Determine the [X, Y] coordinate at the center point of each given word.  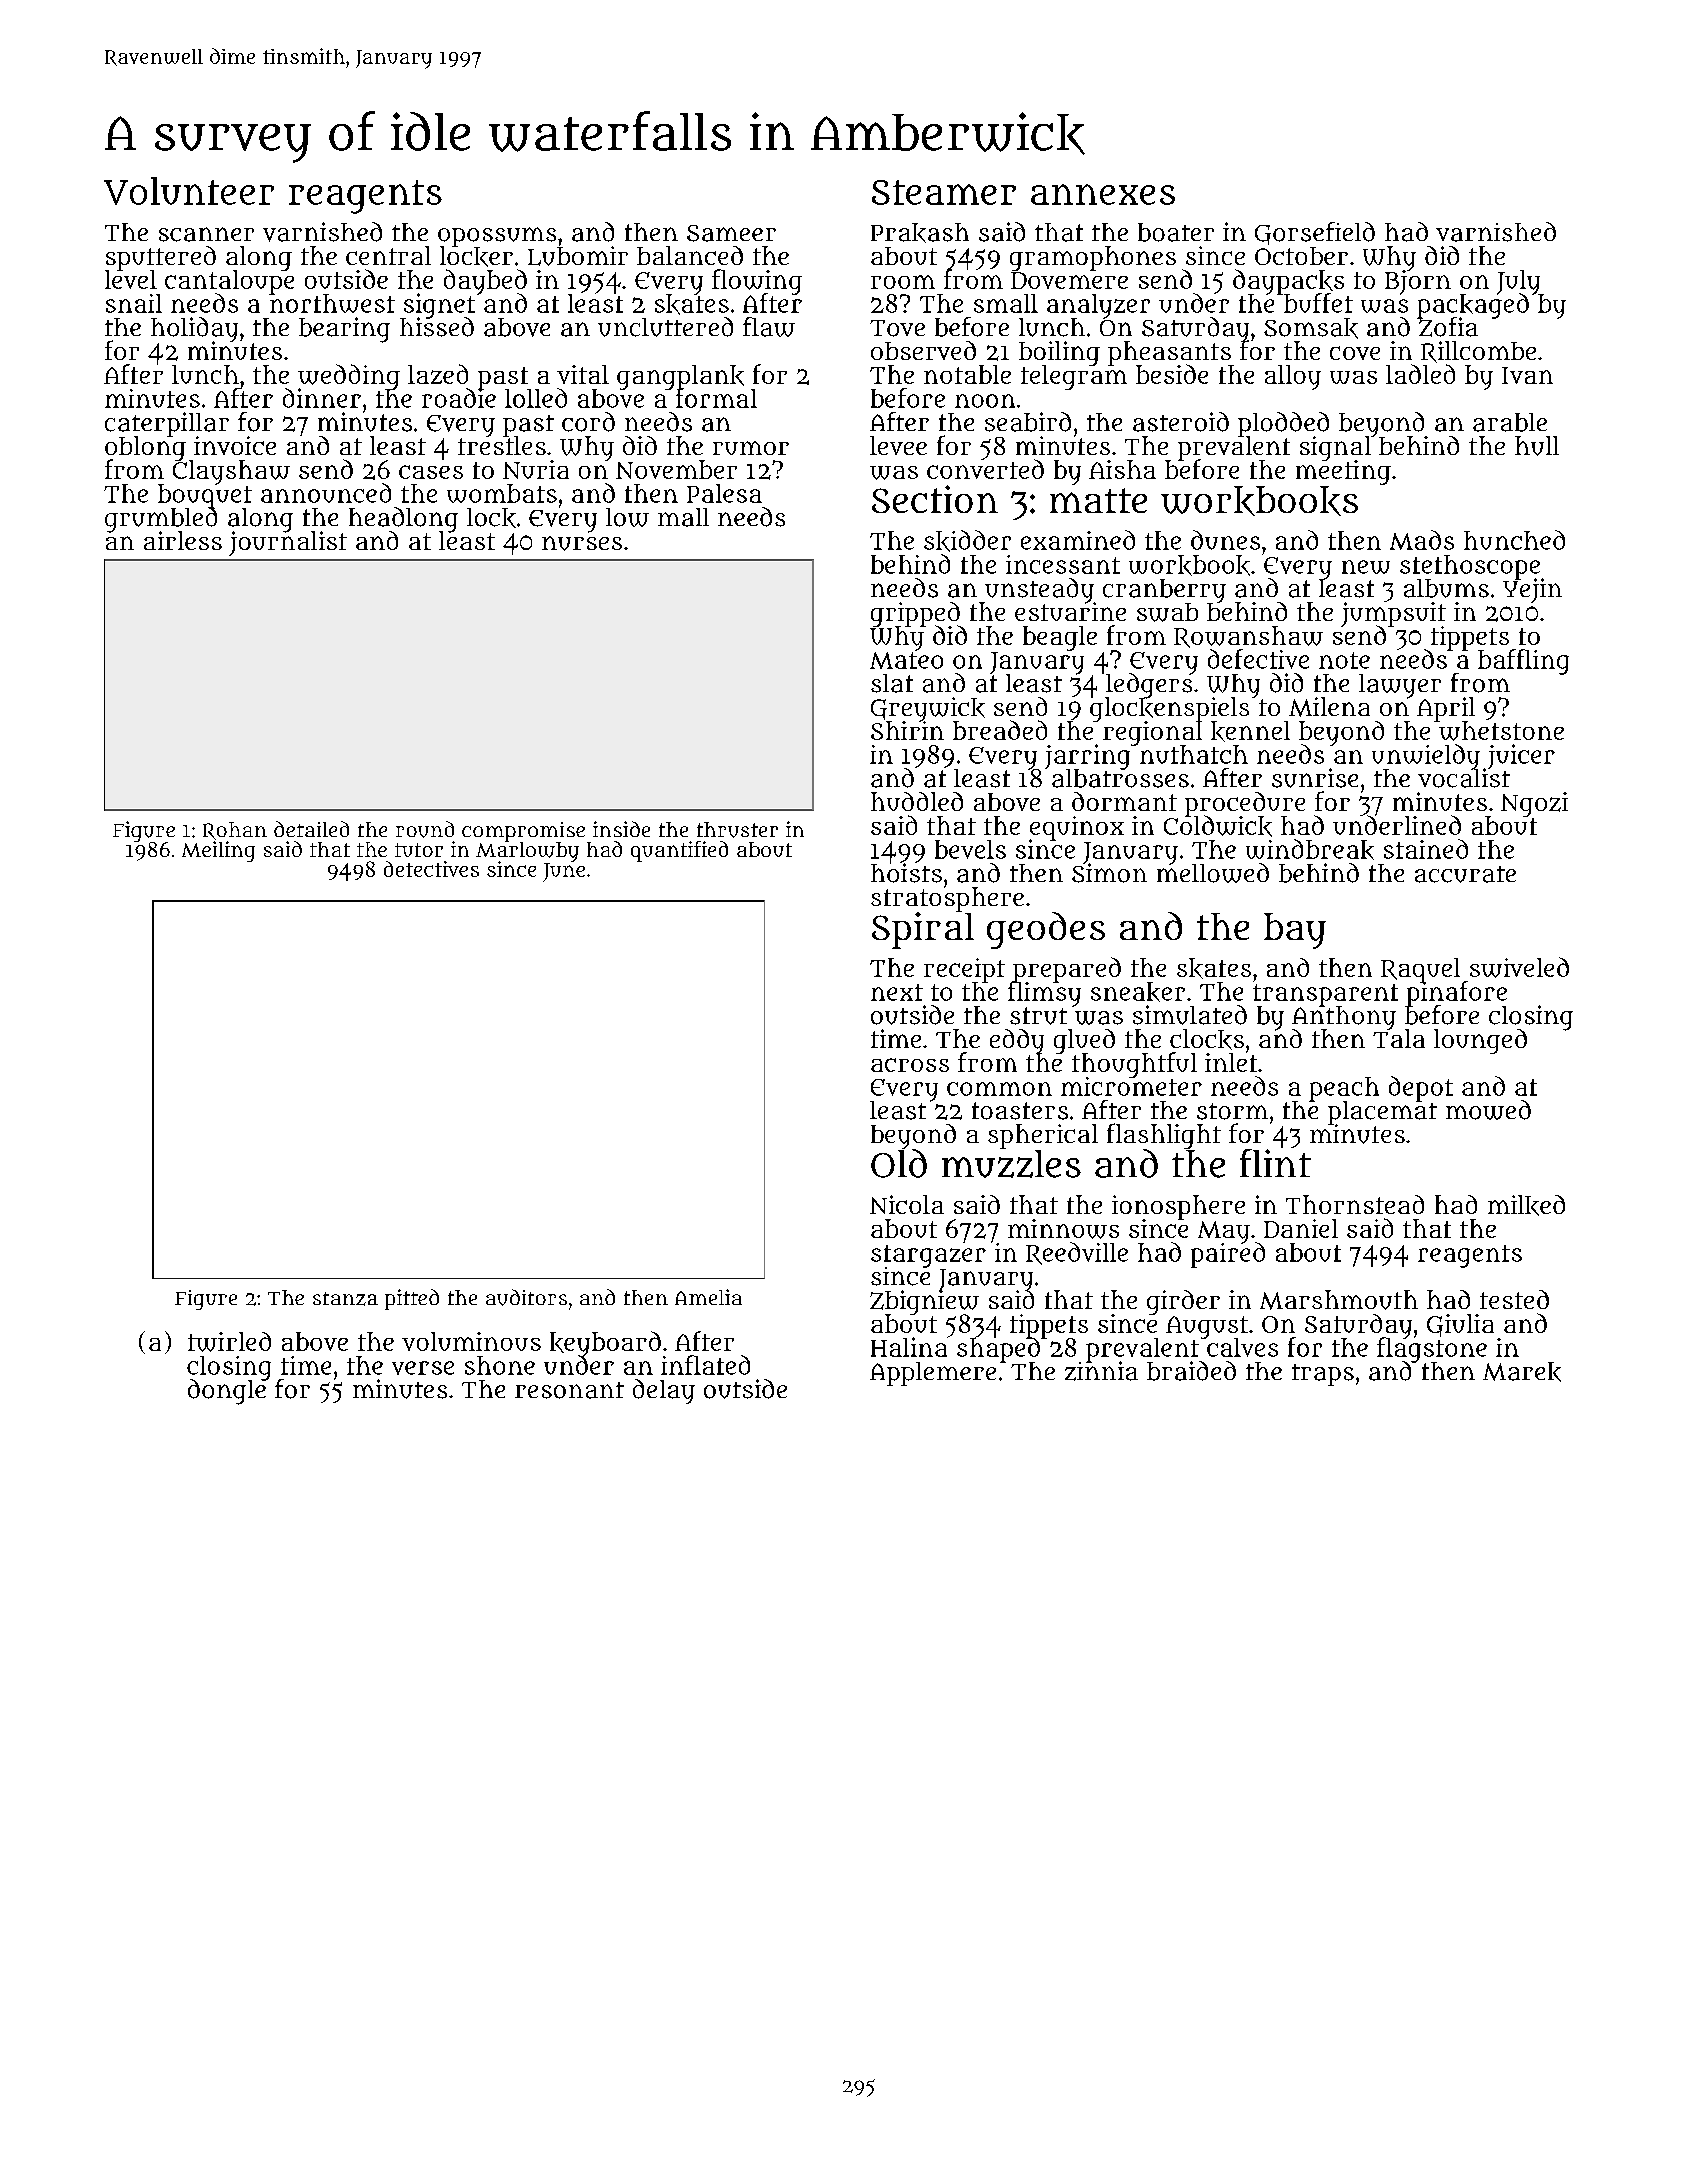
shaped [999, 1350]
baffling [1523, 662]
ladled [1420, 374]
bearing [344, 330]
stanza [345, 1299]
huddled [917, 801]
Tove [897, 328]
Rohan [235, 831]
